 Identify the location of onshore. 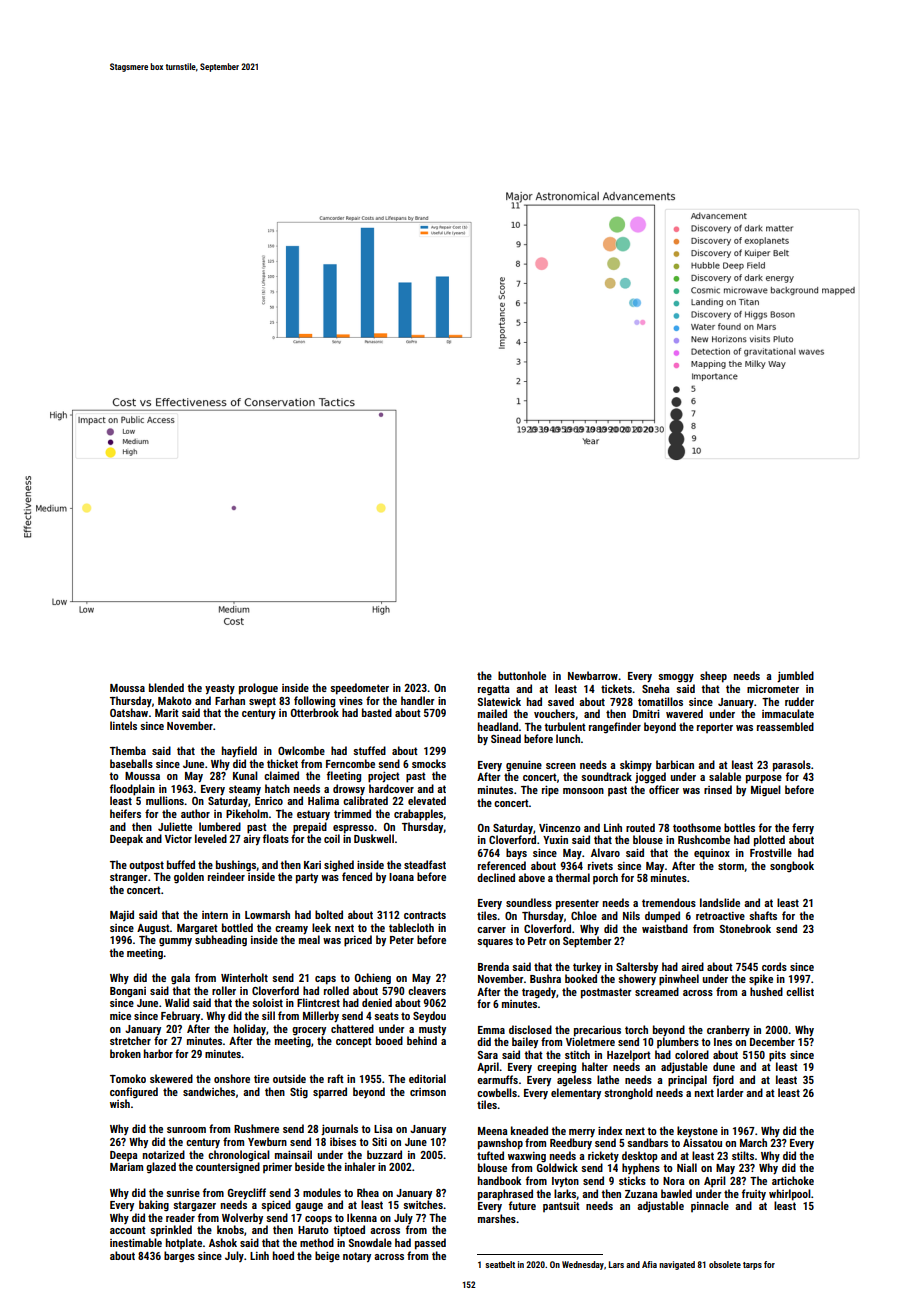
(232, 1078).
